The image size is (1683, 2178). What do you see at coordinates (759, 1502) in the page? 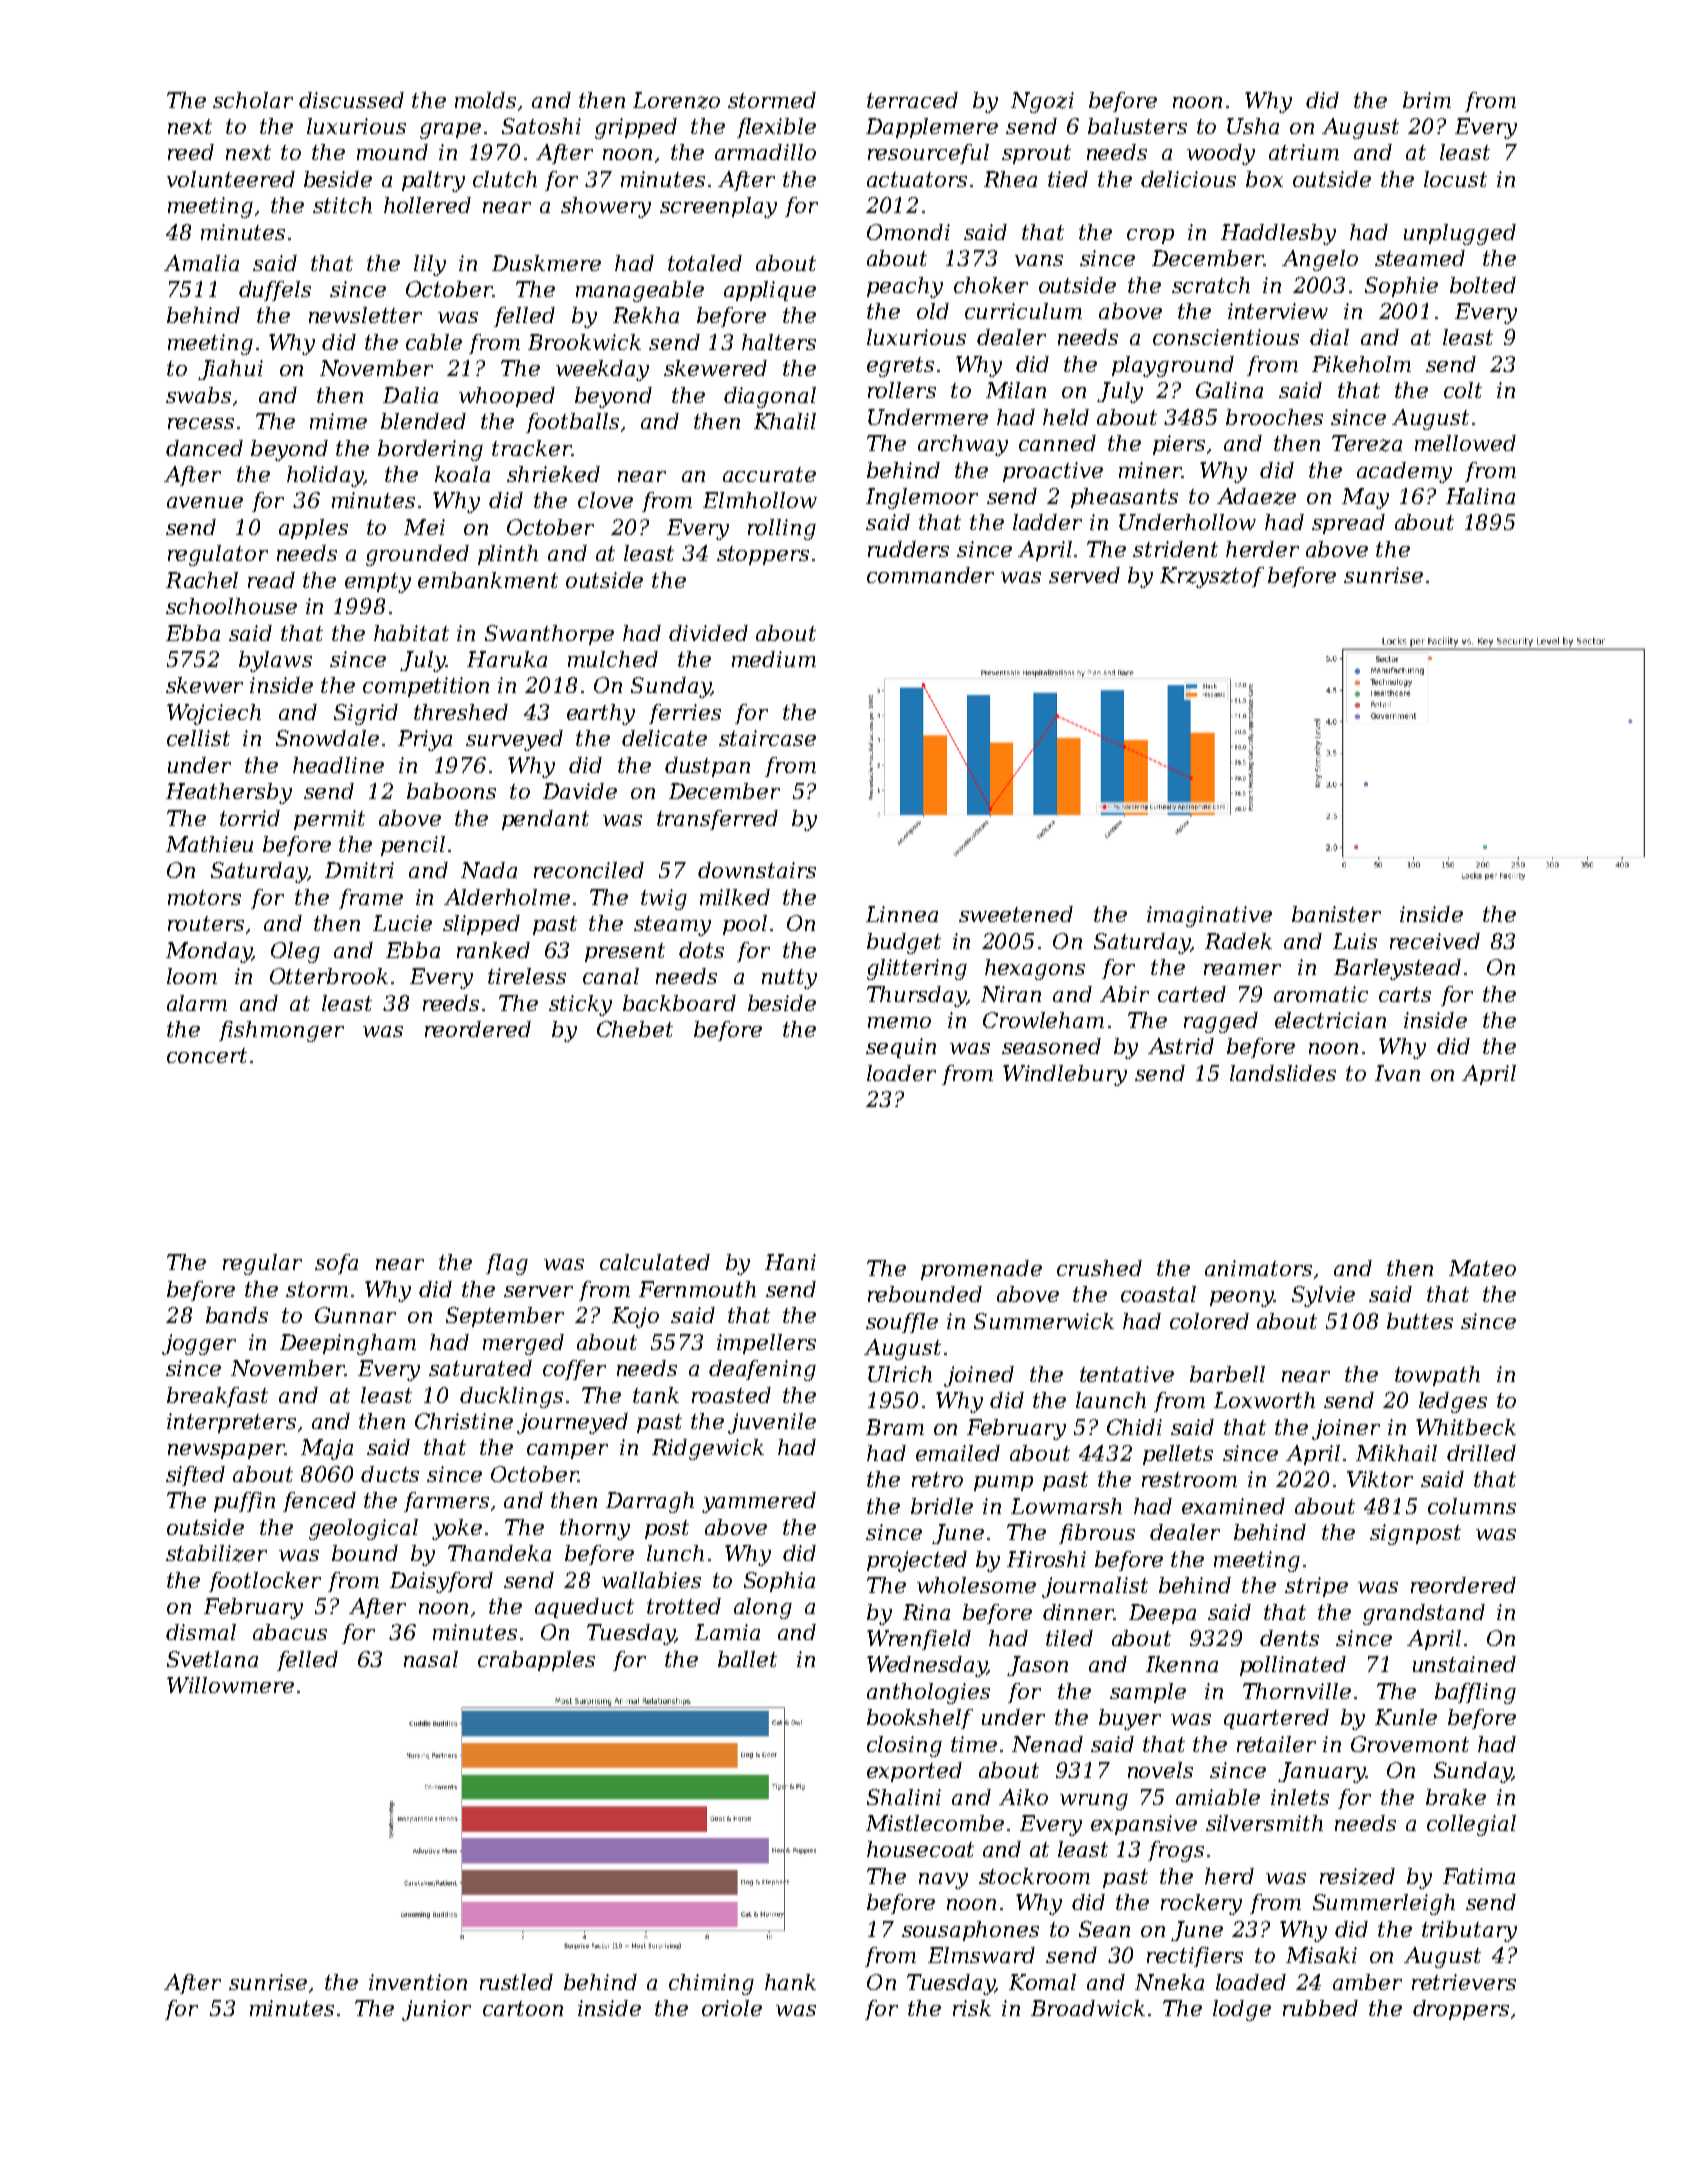
I see `yammered` at bounding box center [759, 1502].
